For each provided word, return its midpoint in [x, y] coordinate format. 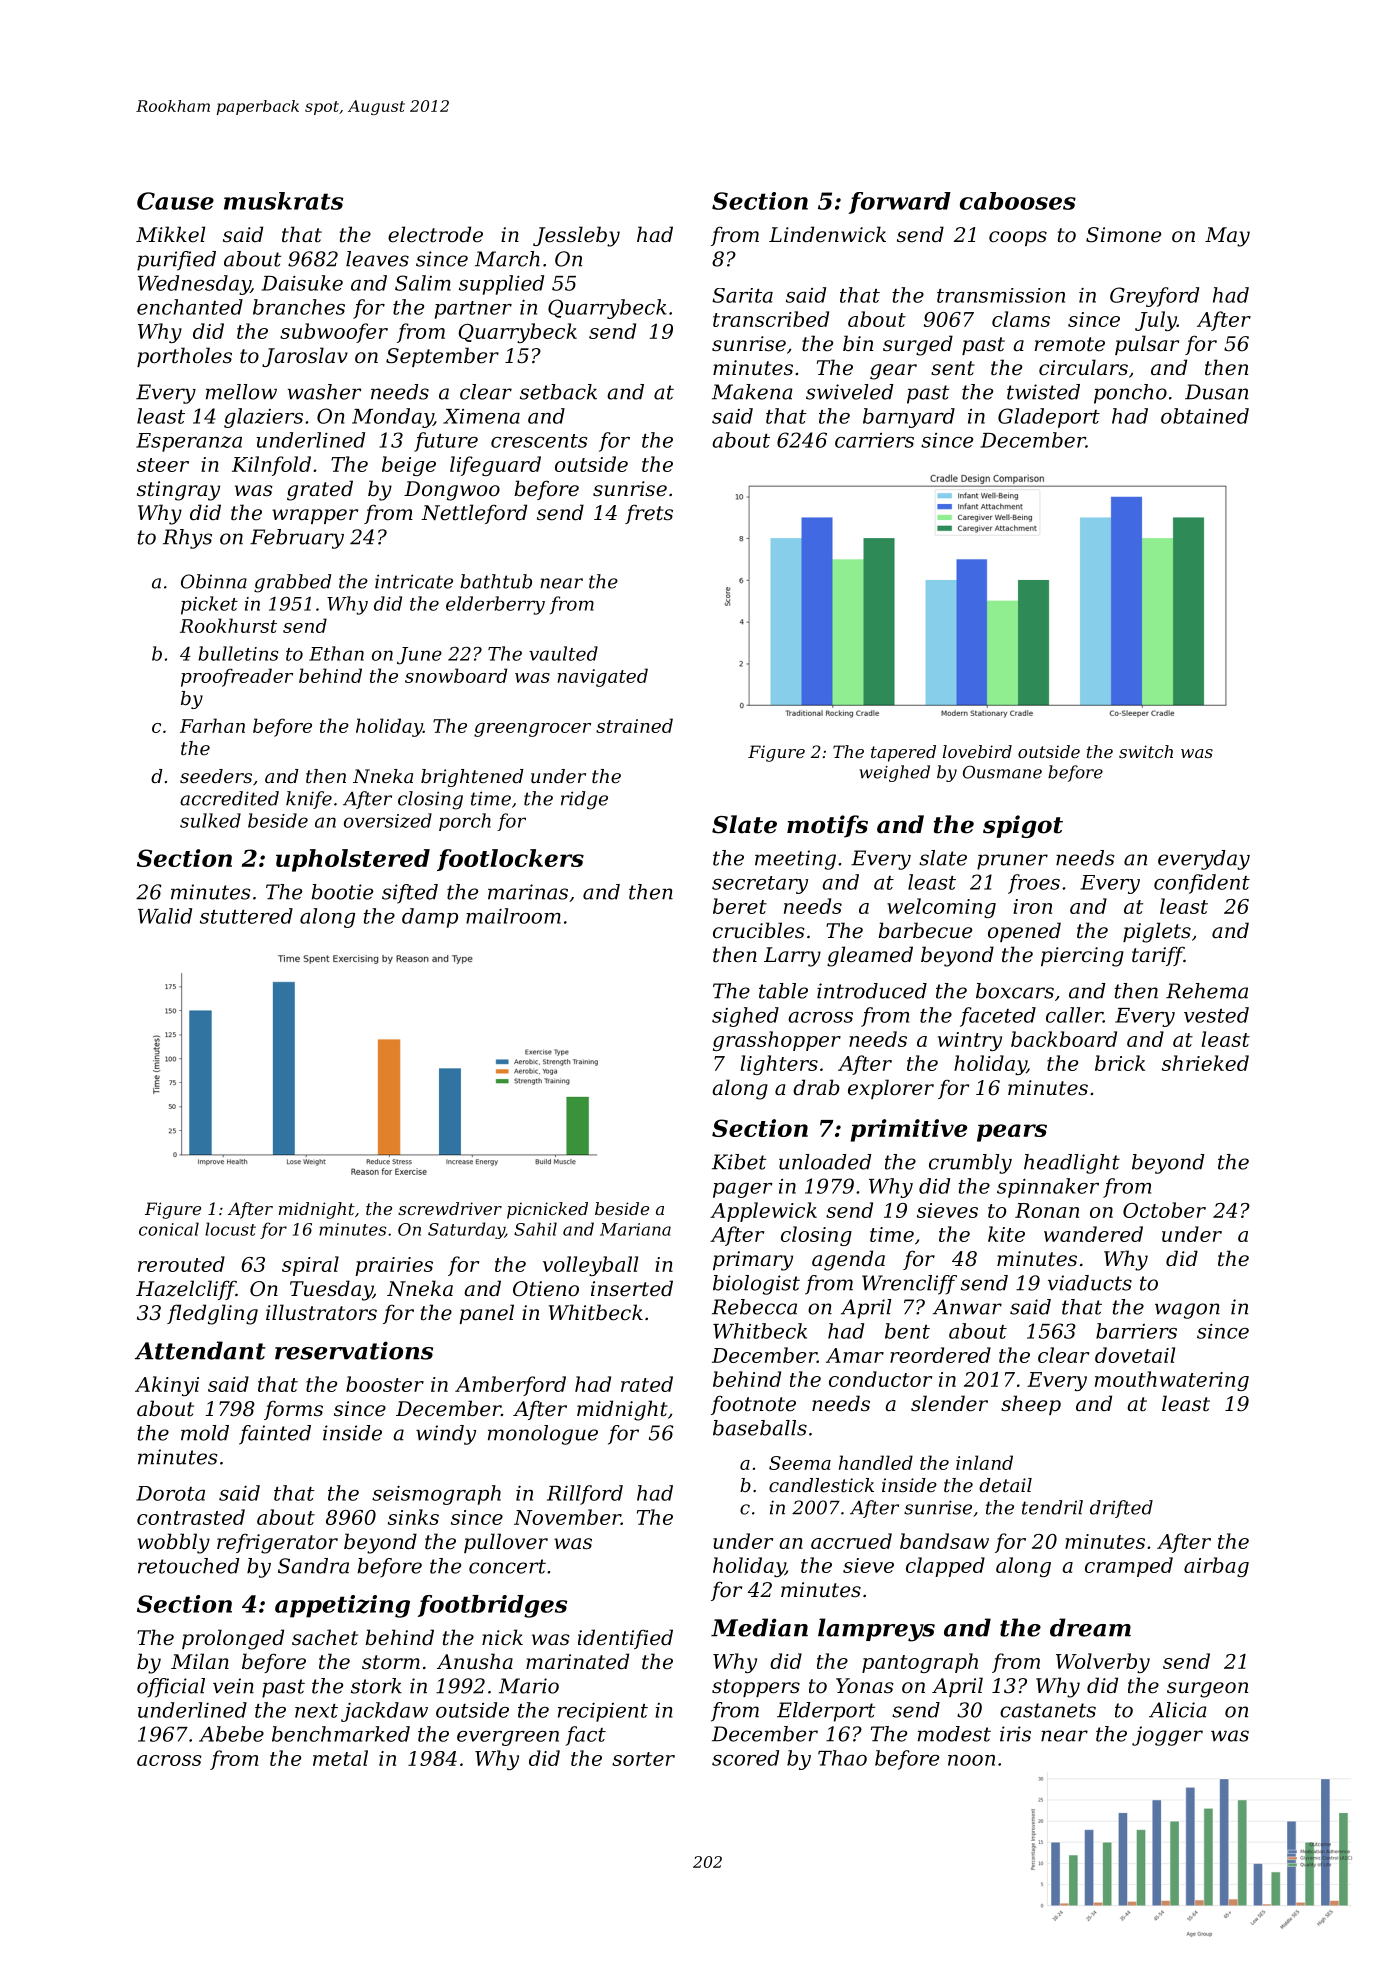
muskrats [283, 201]
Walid [165, 916]
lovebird [977, 751]
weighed [895, 773]
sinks [413, 1517]
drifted [1121, 1509]
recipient [603, 1712]
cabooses [1018, 201]
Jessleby [576, 236]
